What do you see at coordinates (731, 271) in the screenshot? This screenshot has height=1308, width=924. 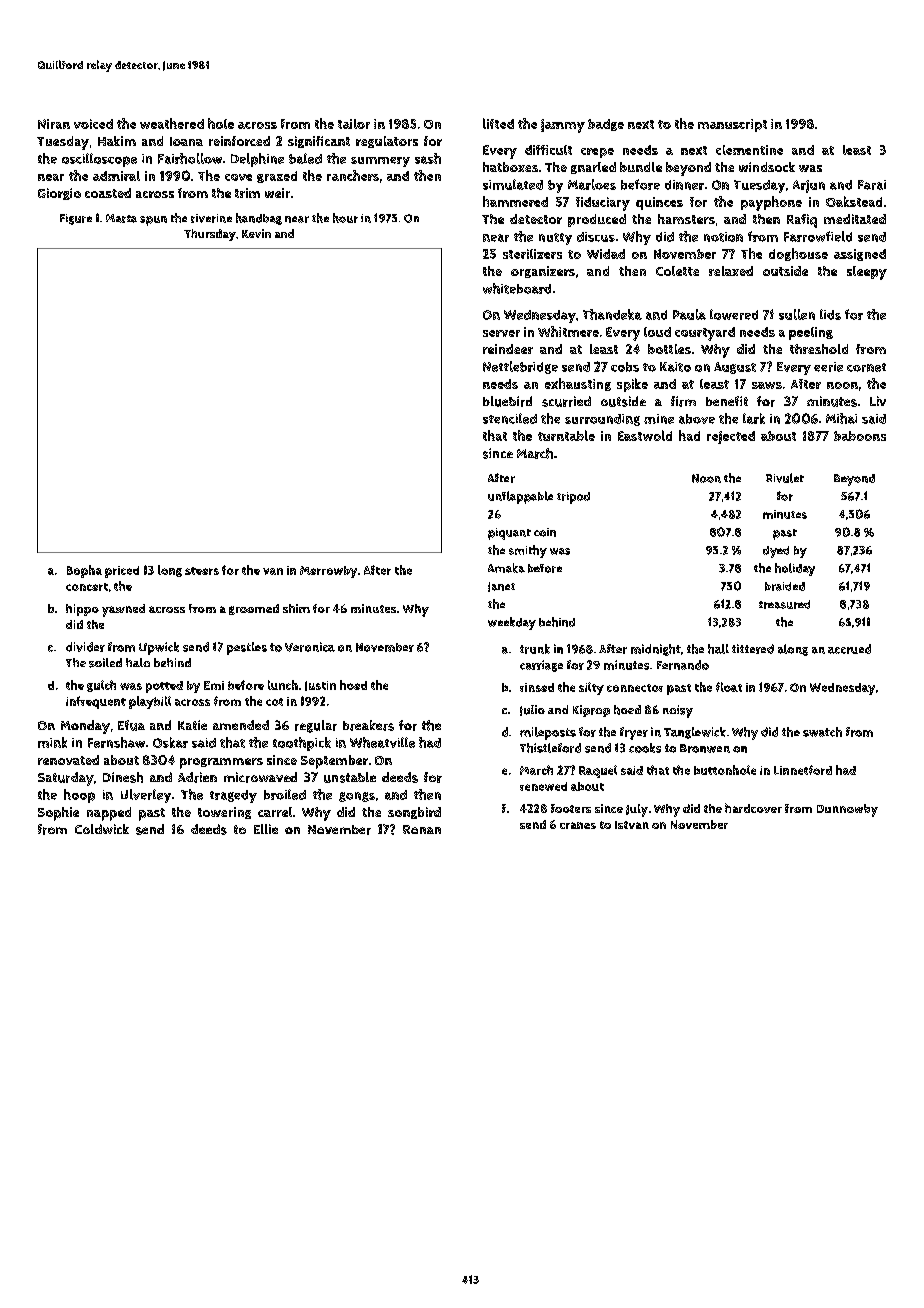 I see `relaxed` at bounding box center [731, 271].
